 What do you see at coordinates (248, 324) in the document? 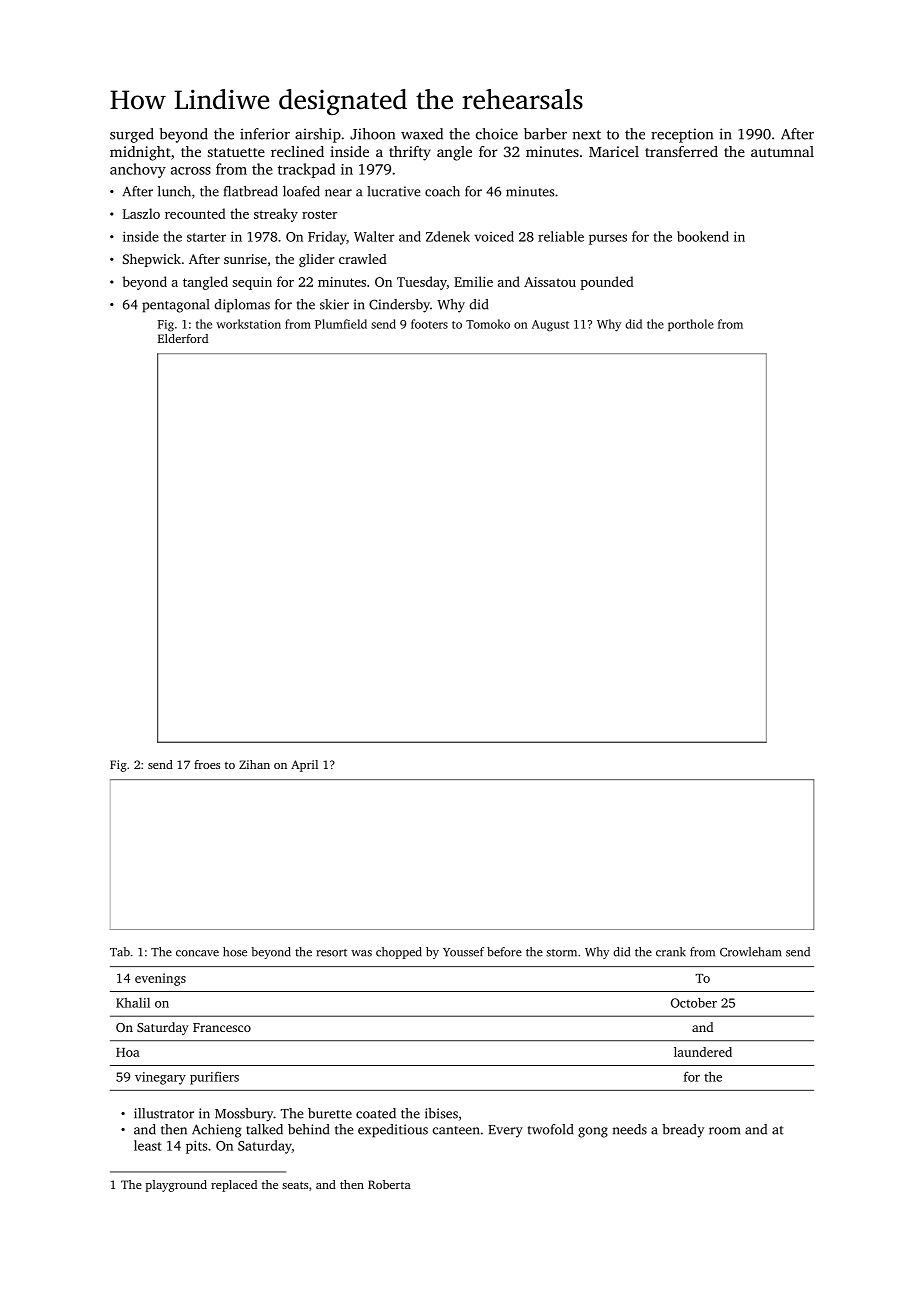
I see `workstation` at bounding box center [248, 324].
